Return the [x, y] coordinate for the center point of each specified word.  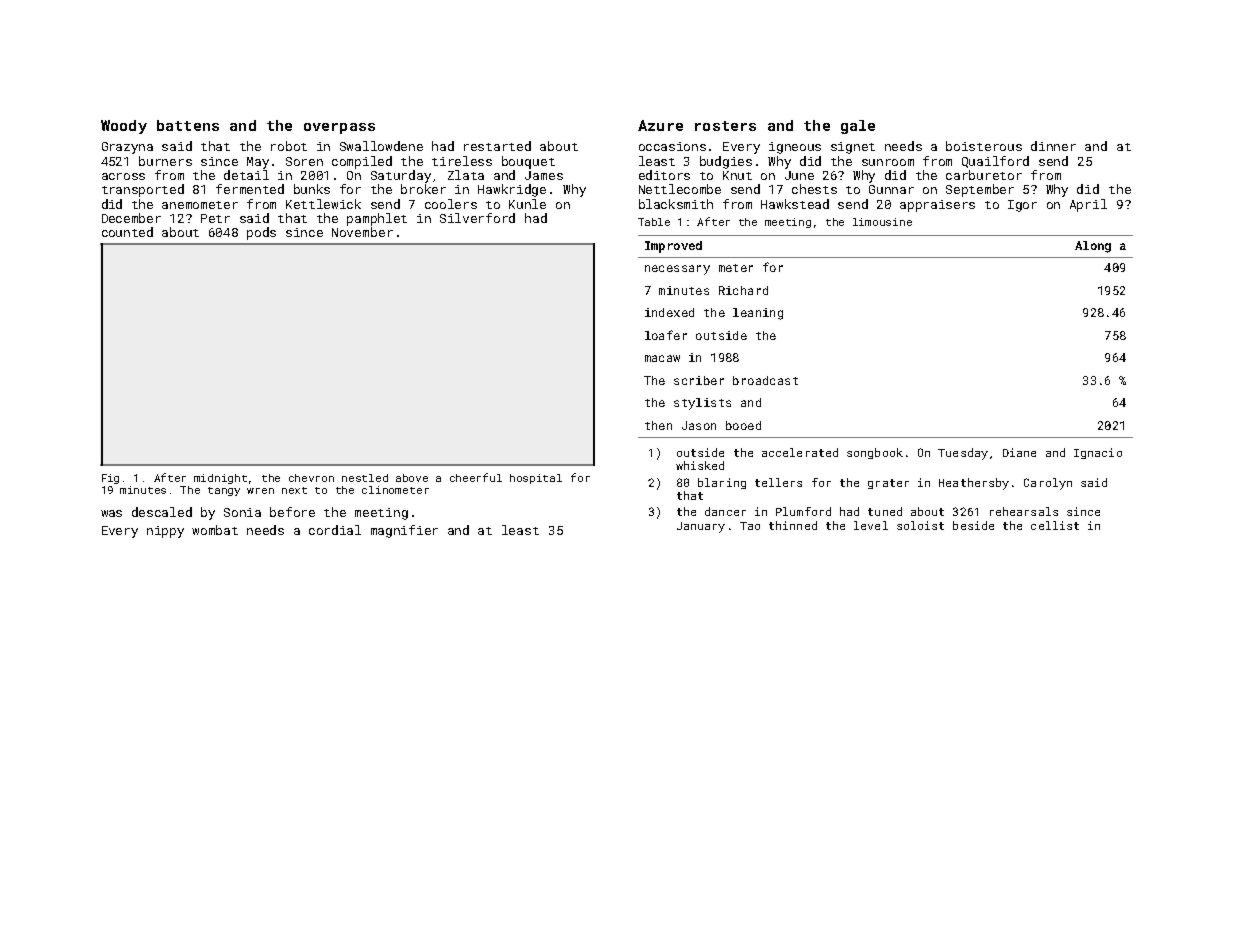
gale [858, 127]
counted [127, 232]
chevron [311, 478]
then [658, 425]
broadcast [765, 380]
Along [1093, 247]
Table [654, 222]
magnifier [404, 531]
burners [165, 161]
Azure [660, 125]
